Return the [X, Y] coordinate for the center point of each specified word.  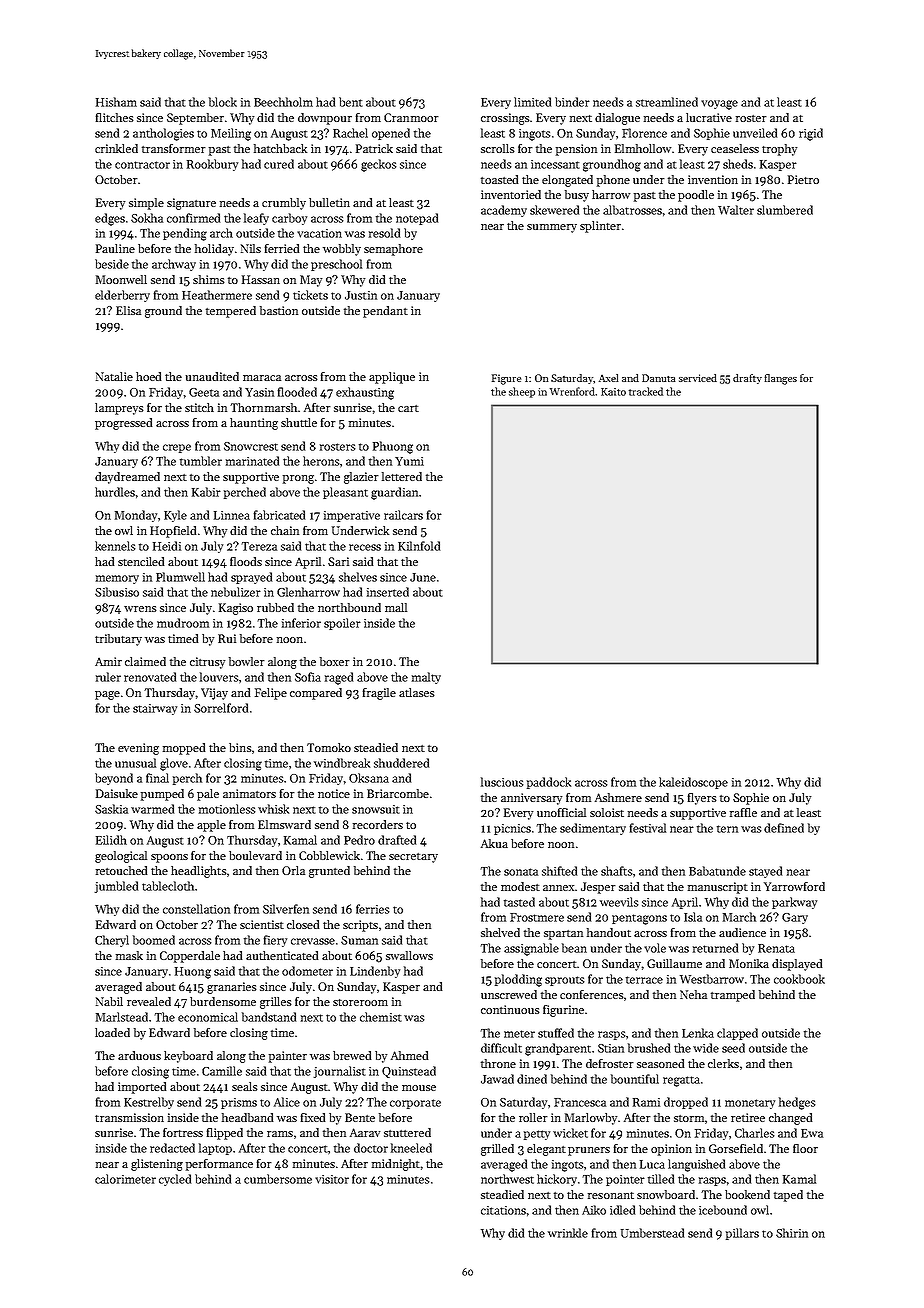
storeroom [360, 1002]
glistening [157, 1165]
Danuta [659, 378]
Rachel [350, 133]
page [107, 695]
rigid [811, 134]
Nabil [109, 1001]
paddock [549, 783]
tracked [646, 391]
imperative [352, 516]
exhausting [365, 393]
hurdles [115, 492]
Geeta [204, 392]
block [223, 102]
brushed [649, 1048]
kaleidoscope [693, 783]
